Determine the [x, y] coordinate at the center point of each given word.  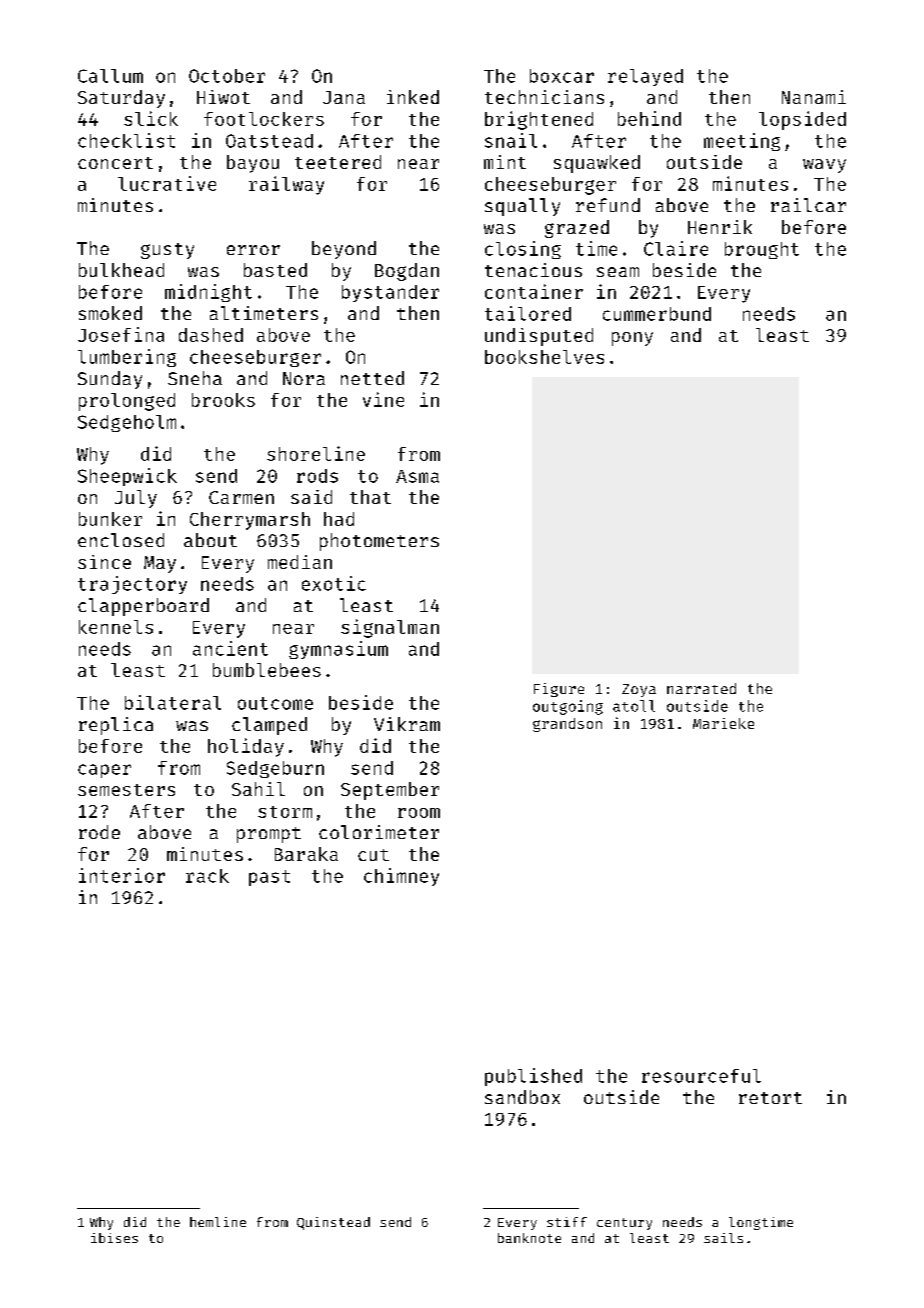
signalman [390, 628]
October [227, 76]
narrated [701, 688]
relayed [645, 77]
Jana [344, 97]
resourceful [701, 1076]
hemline [218, 1222]
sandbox [522, 1097]
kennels [116, 627]
